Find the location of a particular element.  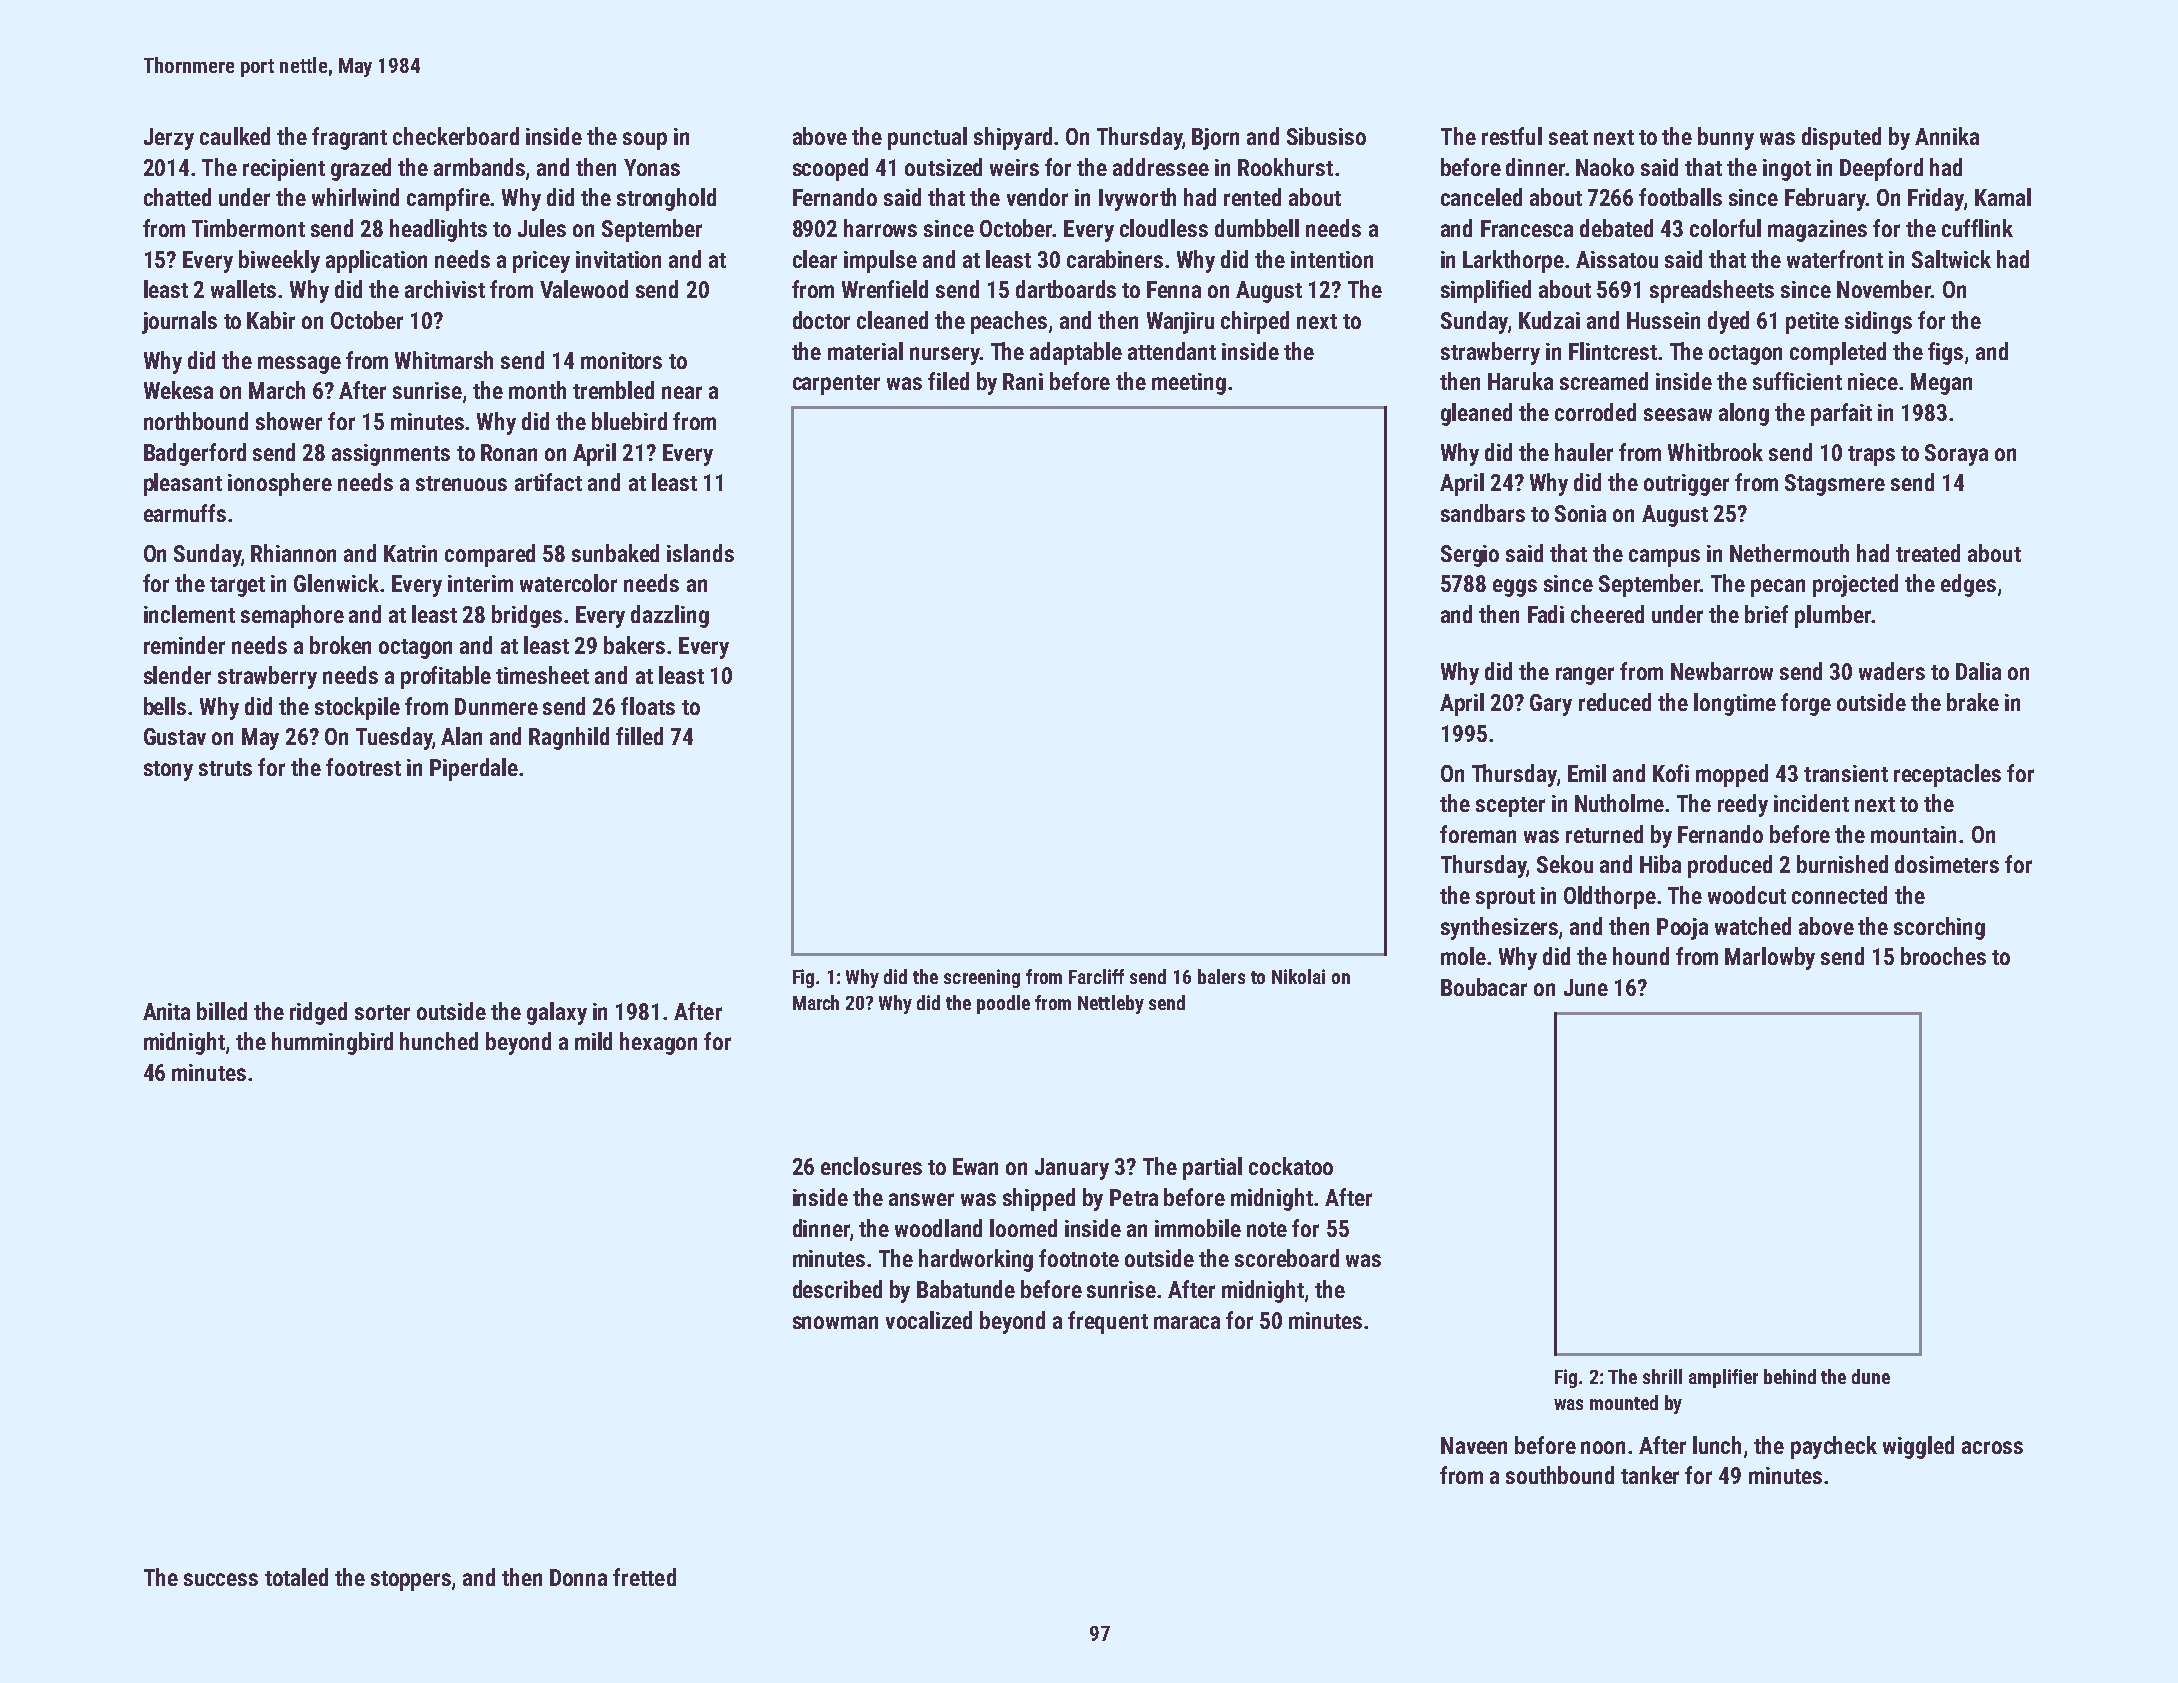

fretted is located at coordinates (644, 1577).
